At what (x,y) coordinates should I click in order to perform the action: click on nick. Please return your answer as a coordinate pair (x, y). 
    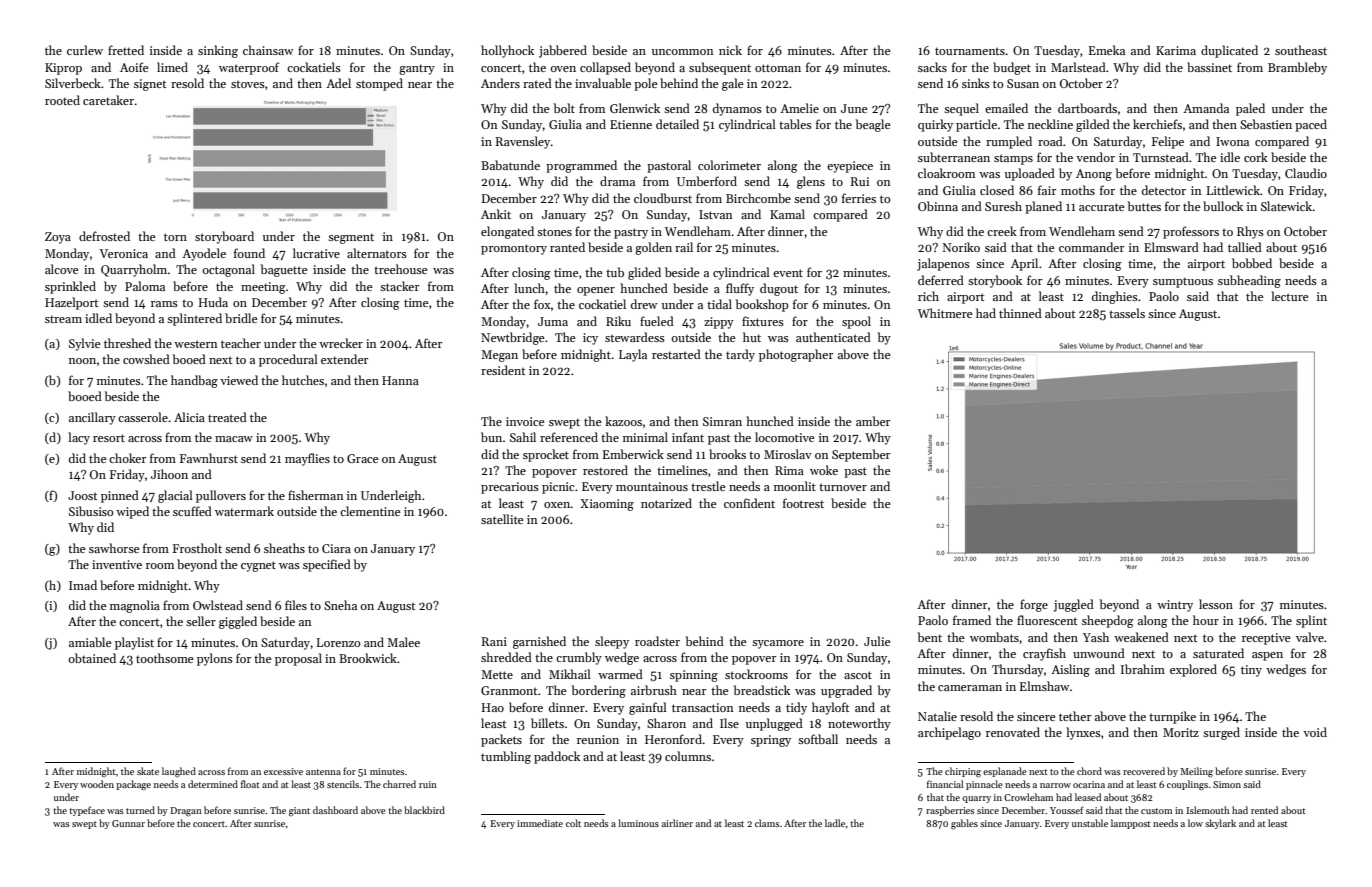
    Looking at the image, I should click on (730, 50).
